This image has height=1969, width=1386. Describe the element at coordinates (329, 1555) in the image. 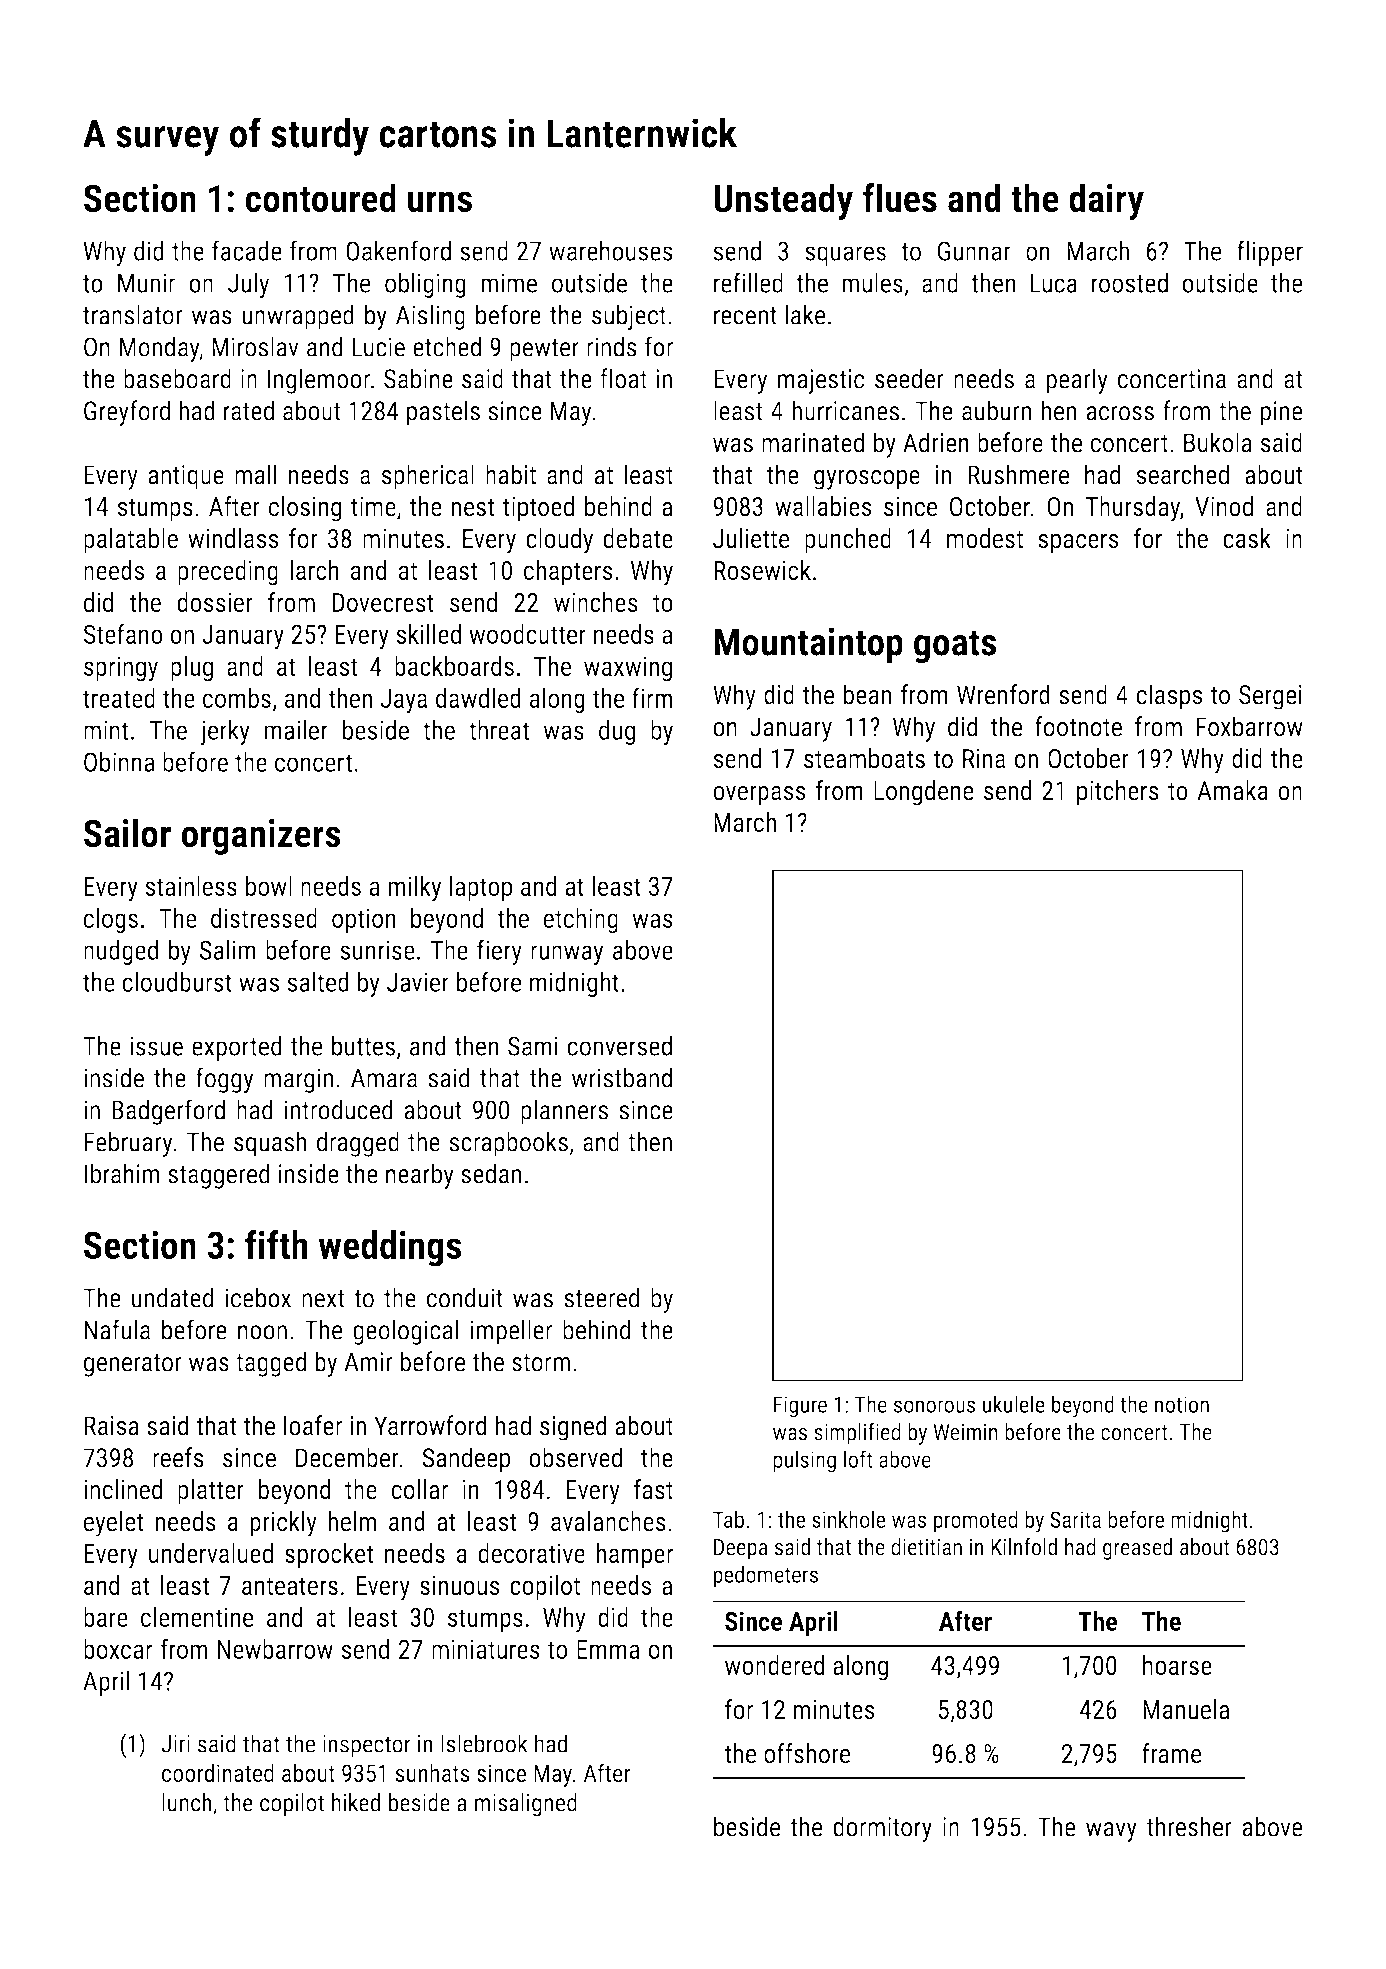

I see `sprocket` at that location.
